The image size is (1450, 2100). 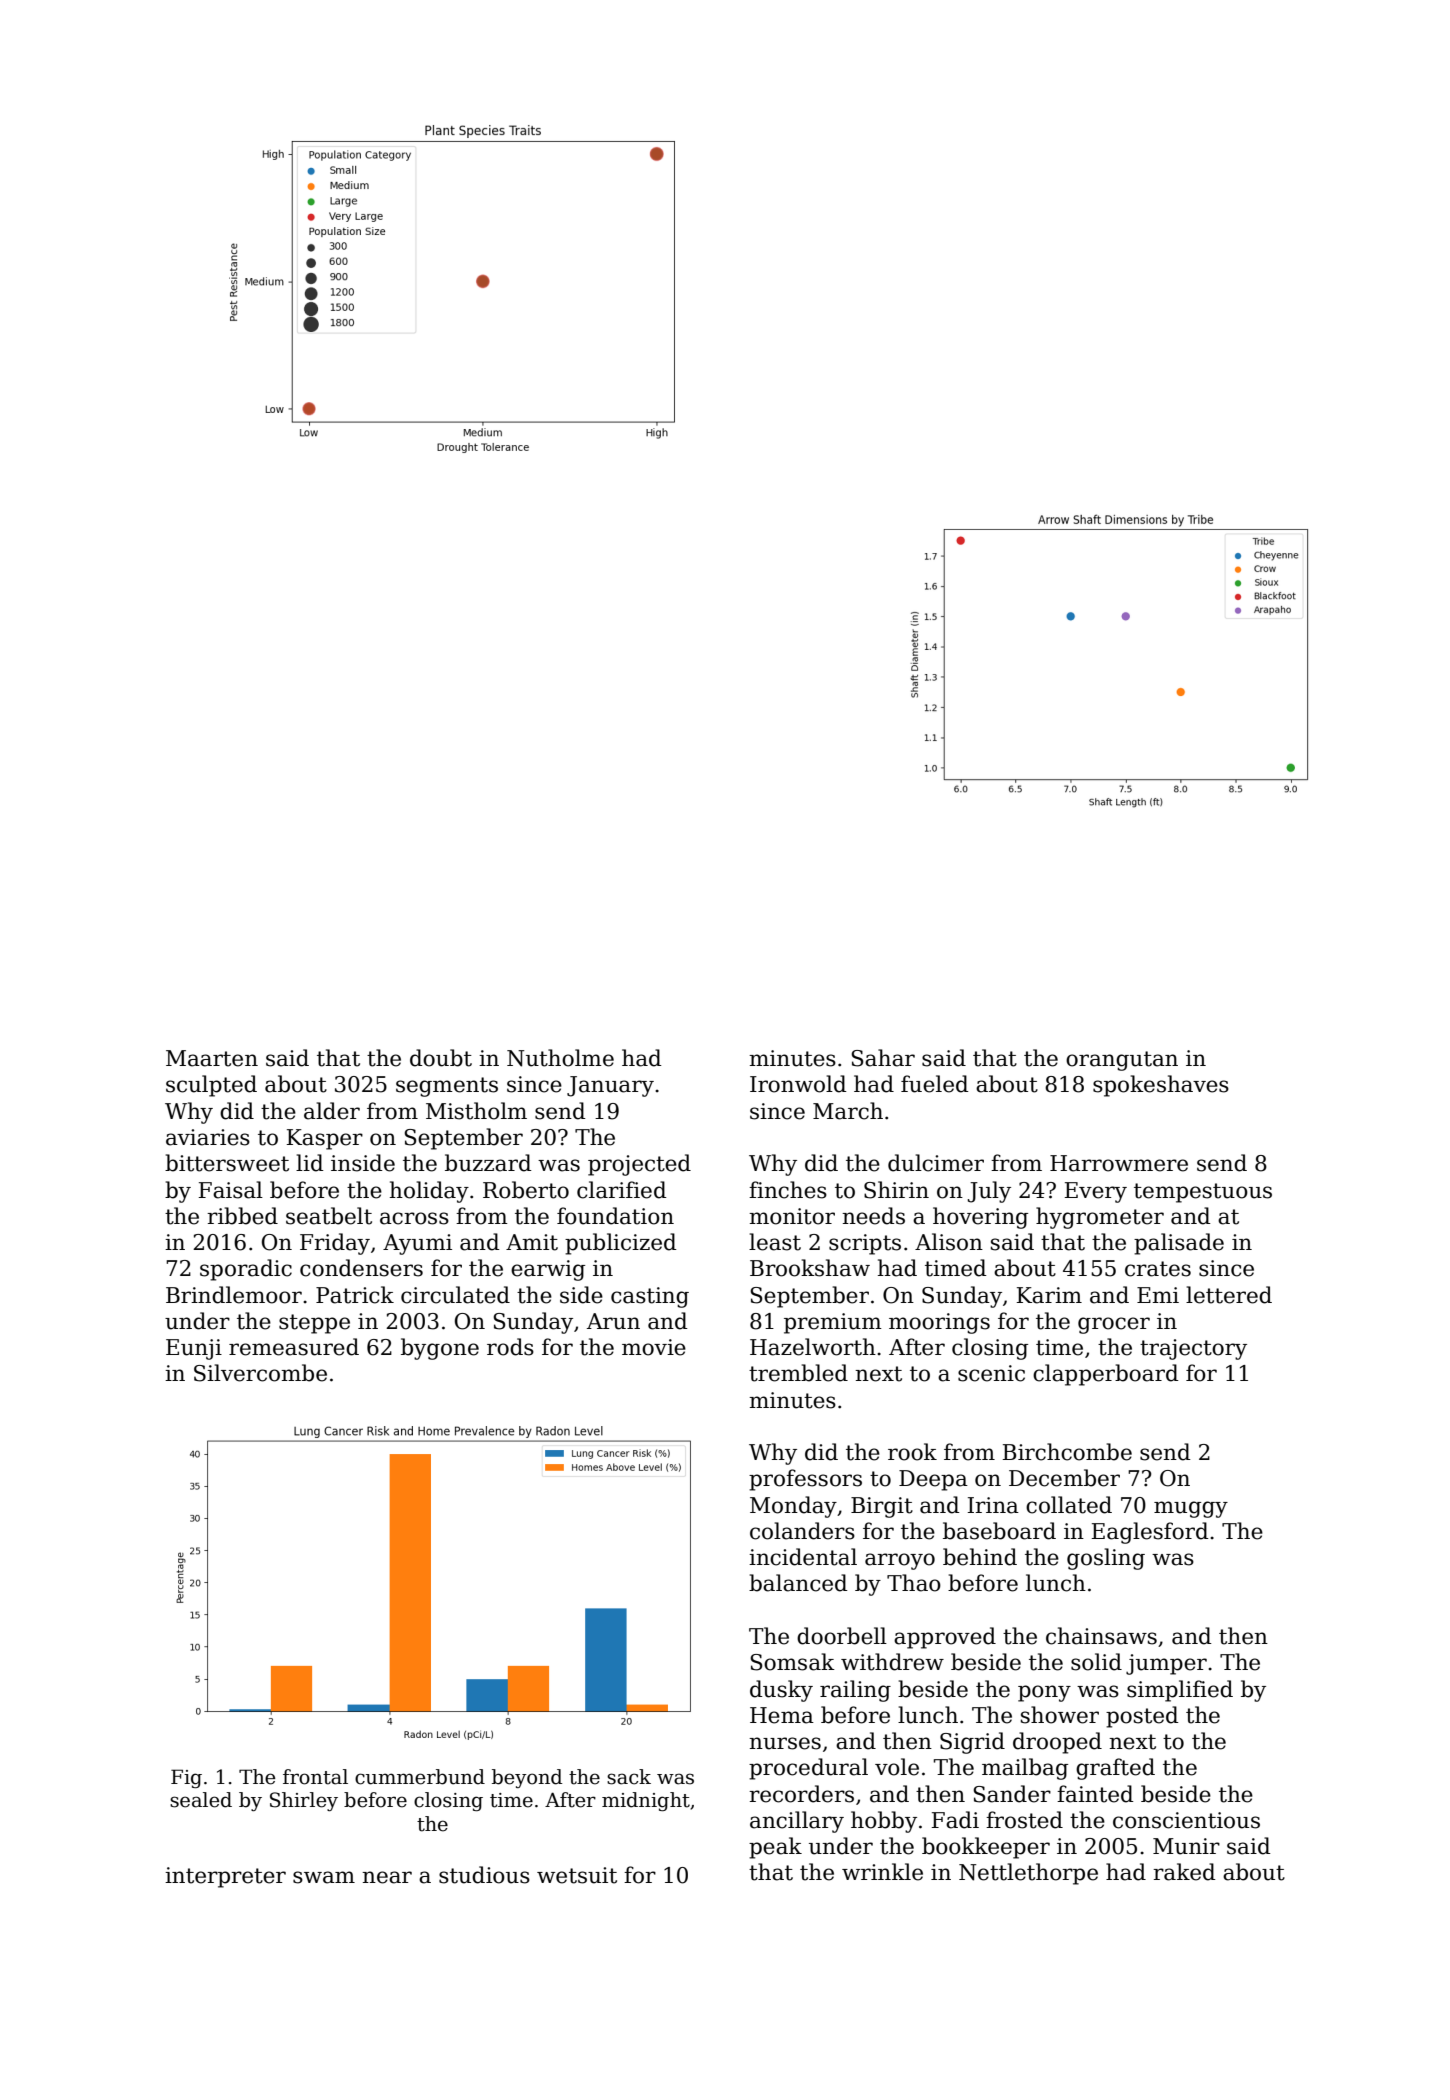 I want to click on professors, so click(x=805, y=1480).
